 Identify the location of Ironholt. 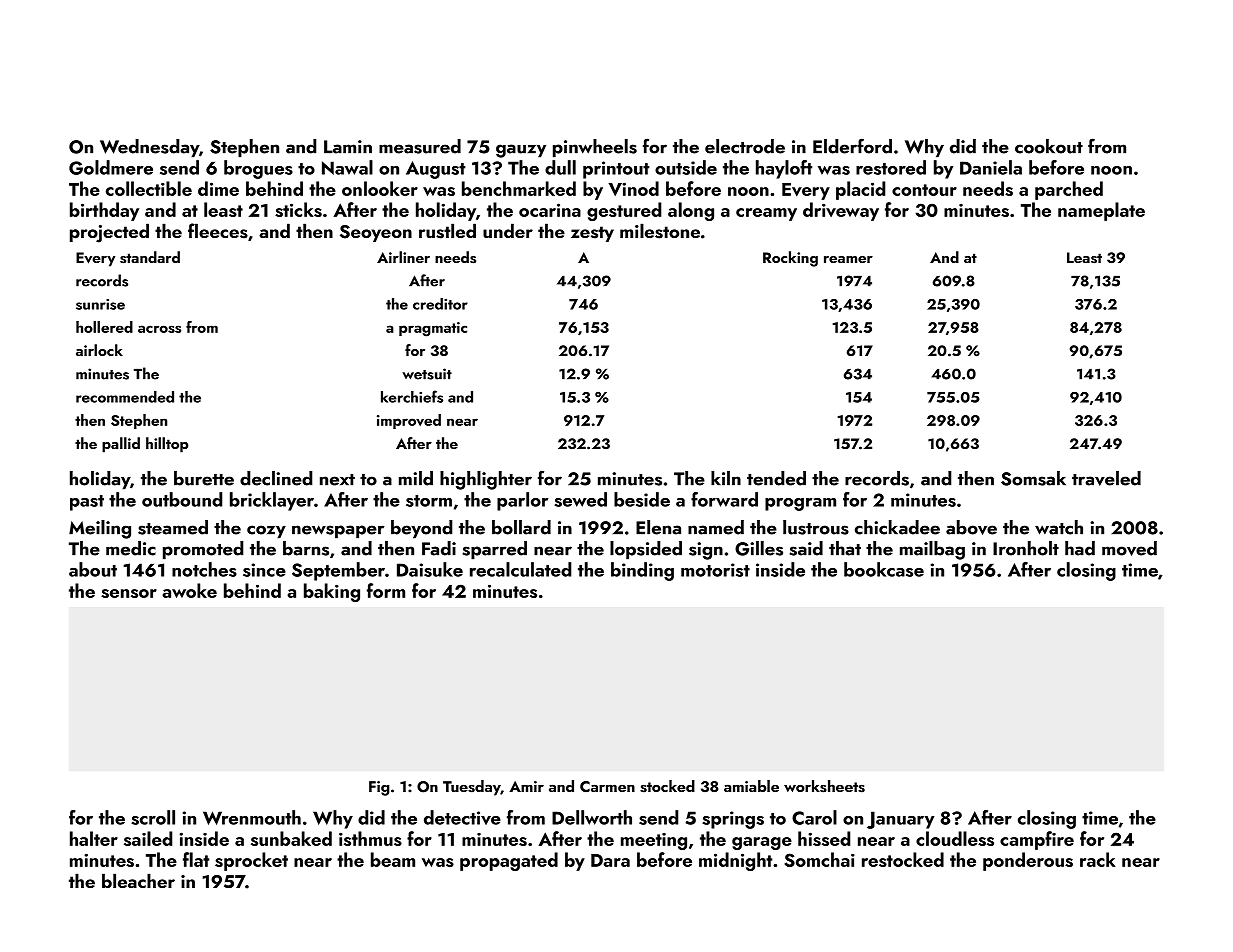
(1026, 548).
